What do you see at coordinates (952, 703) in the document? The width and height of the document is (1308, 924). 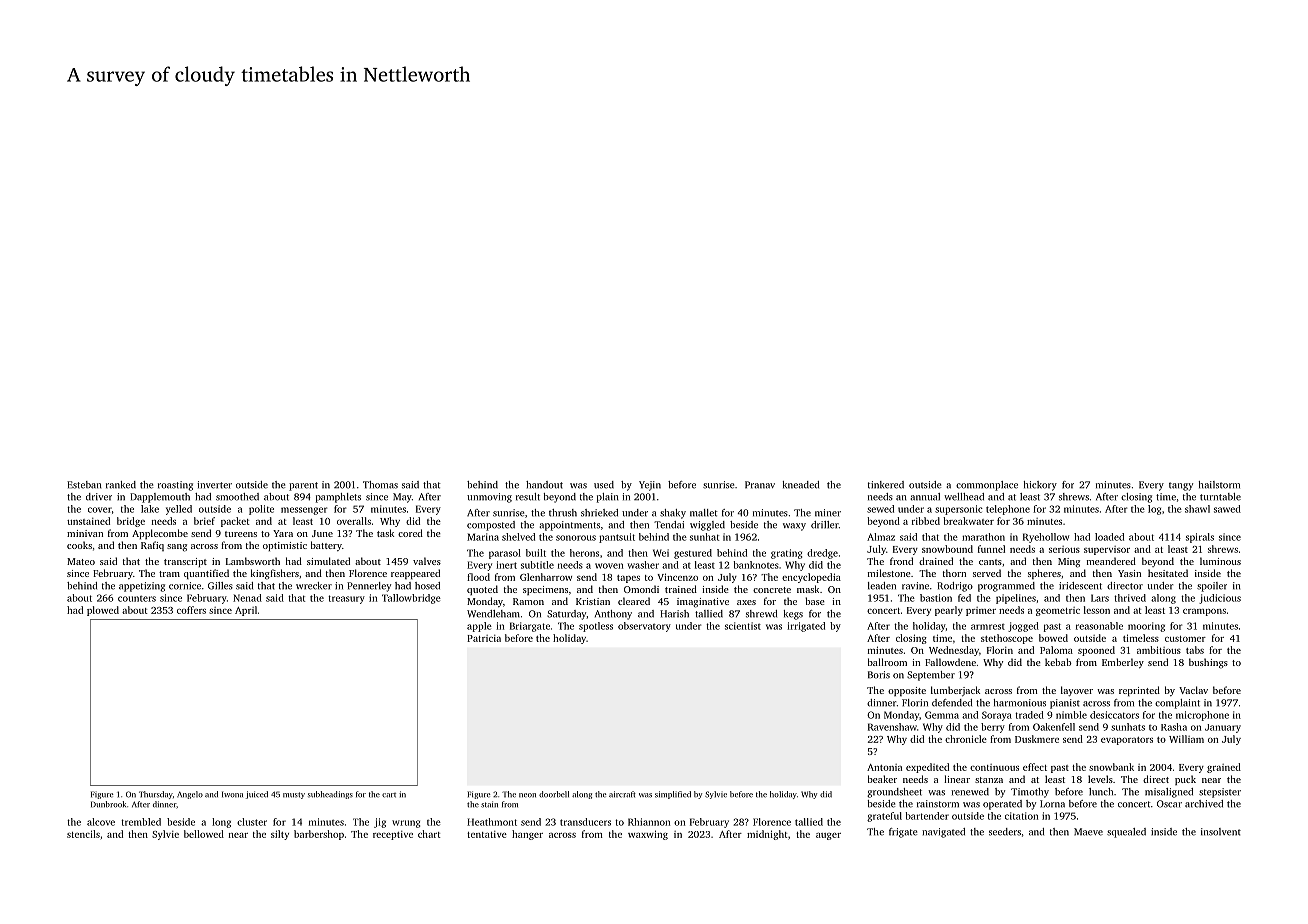 I see `defended` at bounding box center [952, 703].
